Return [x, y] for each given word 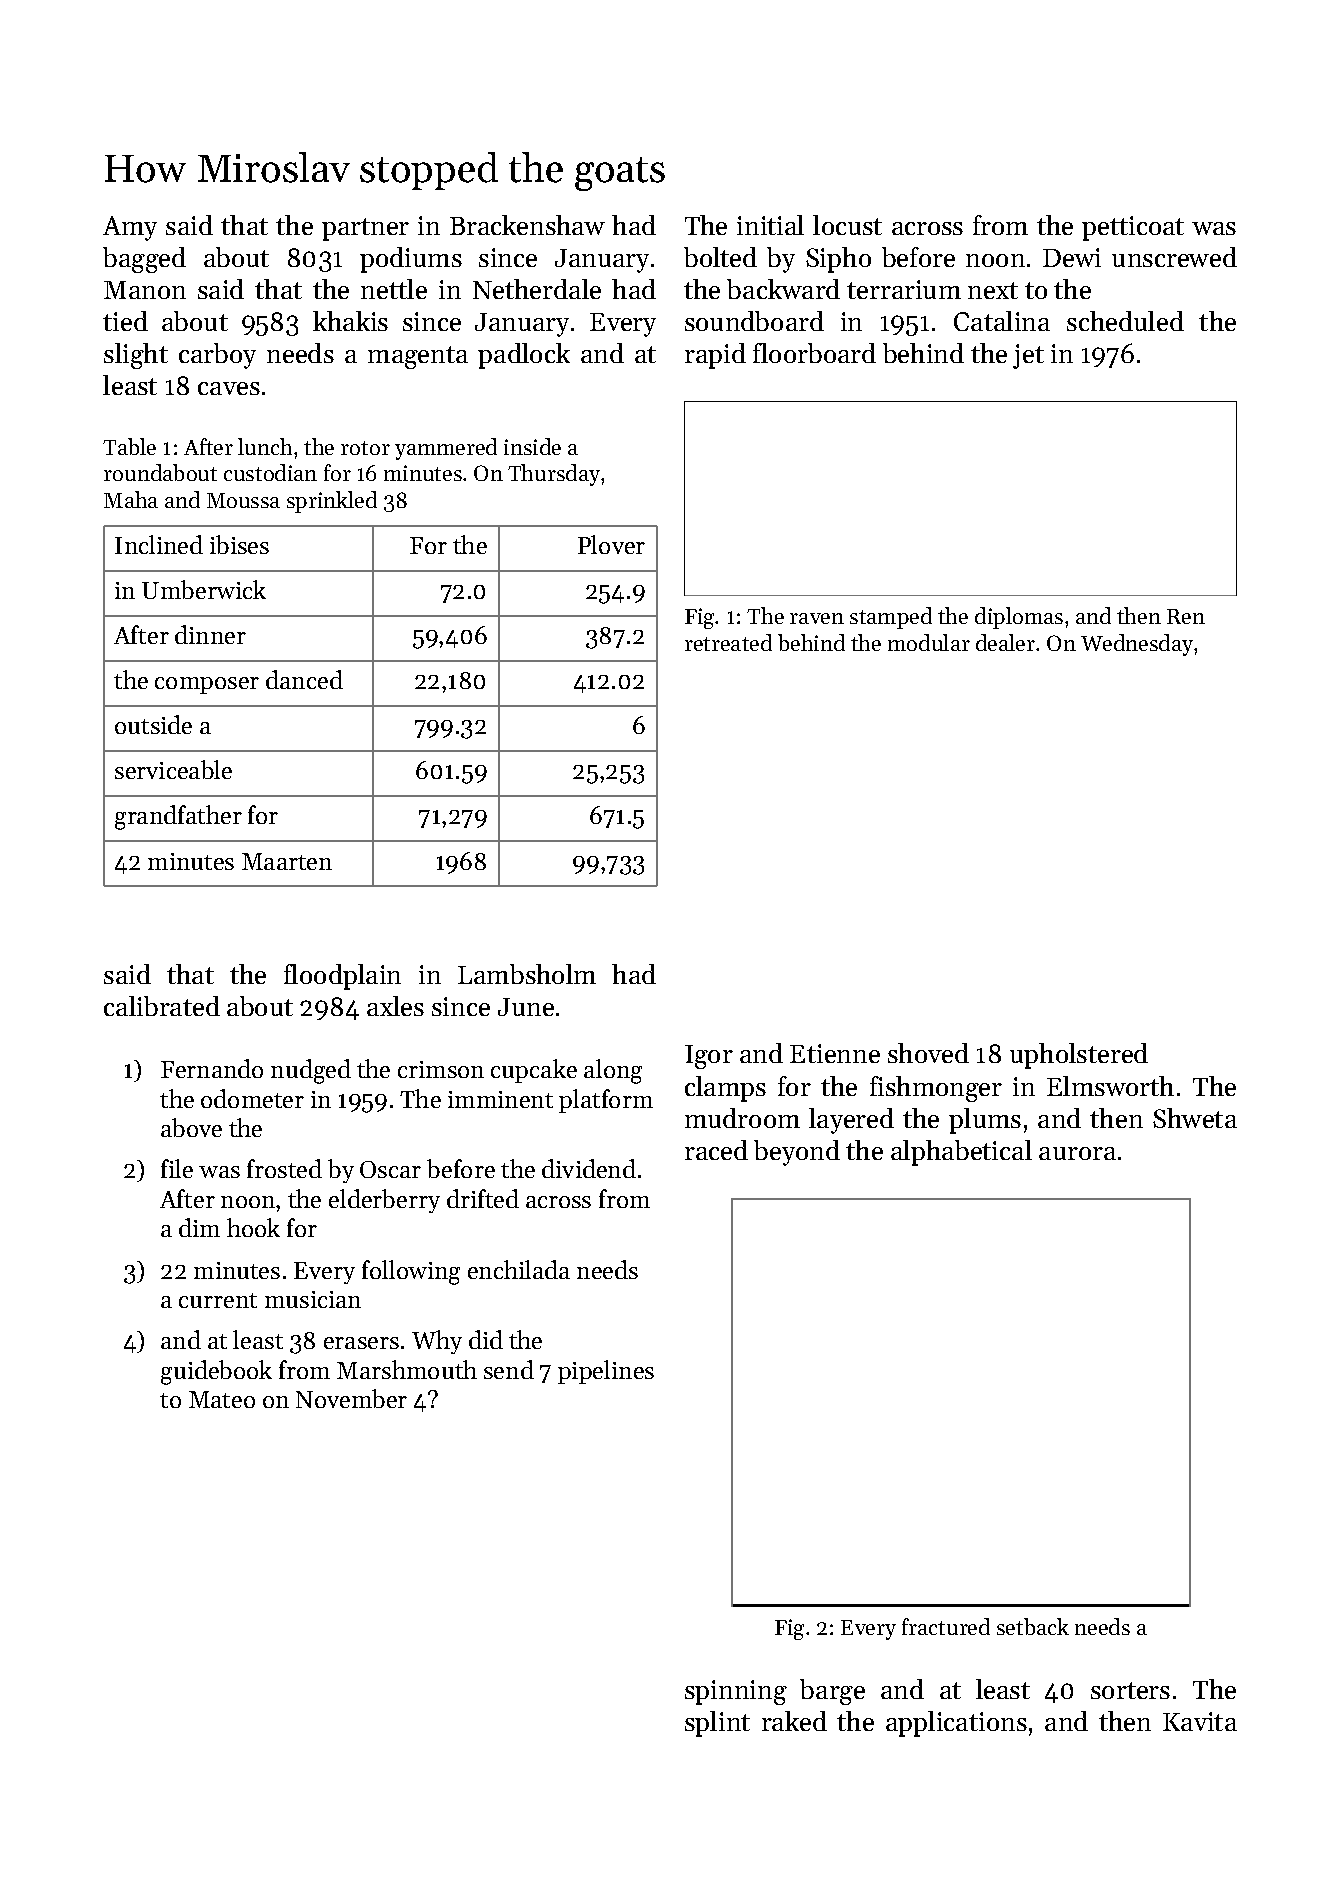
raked [794, 1721]
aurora [1077, 1153]
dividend [589, 1168]
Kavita [1200, 1721]
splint [717, 1724]
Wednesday [1137, 645]
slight [136, 356]
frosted [284, 1168]
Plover [611, 544]
